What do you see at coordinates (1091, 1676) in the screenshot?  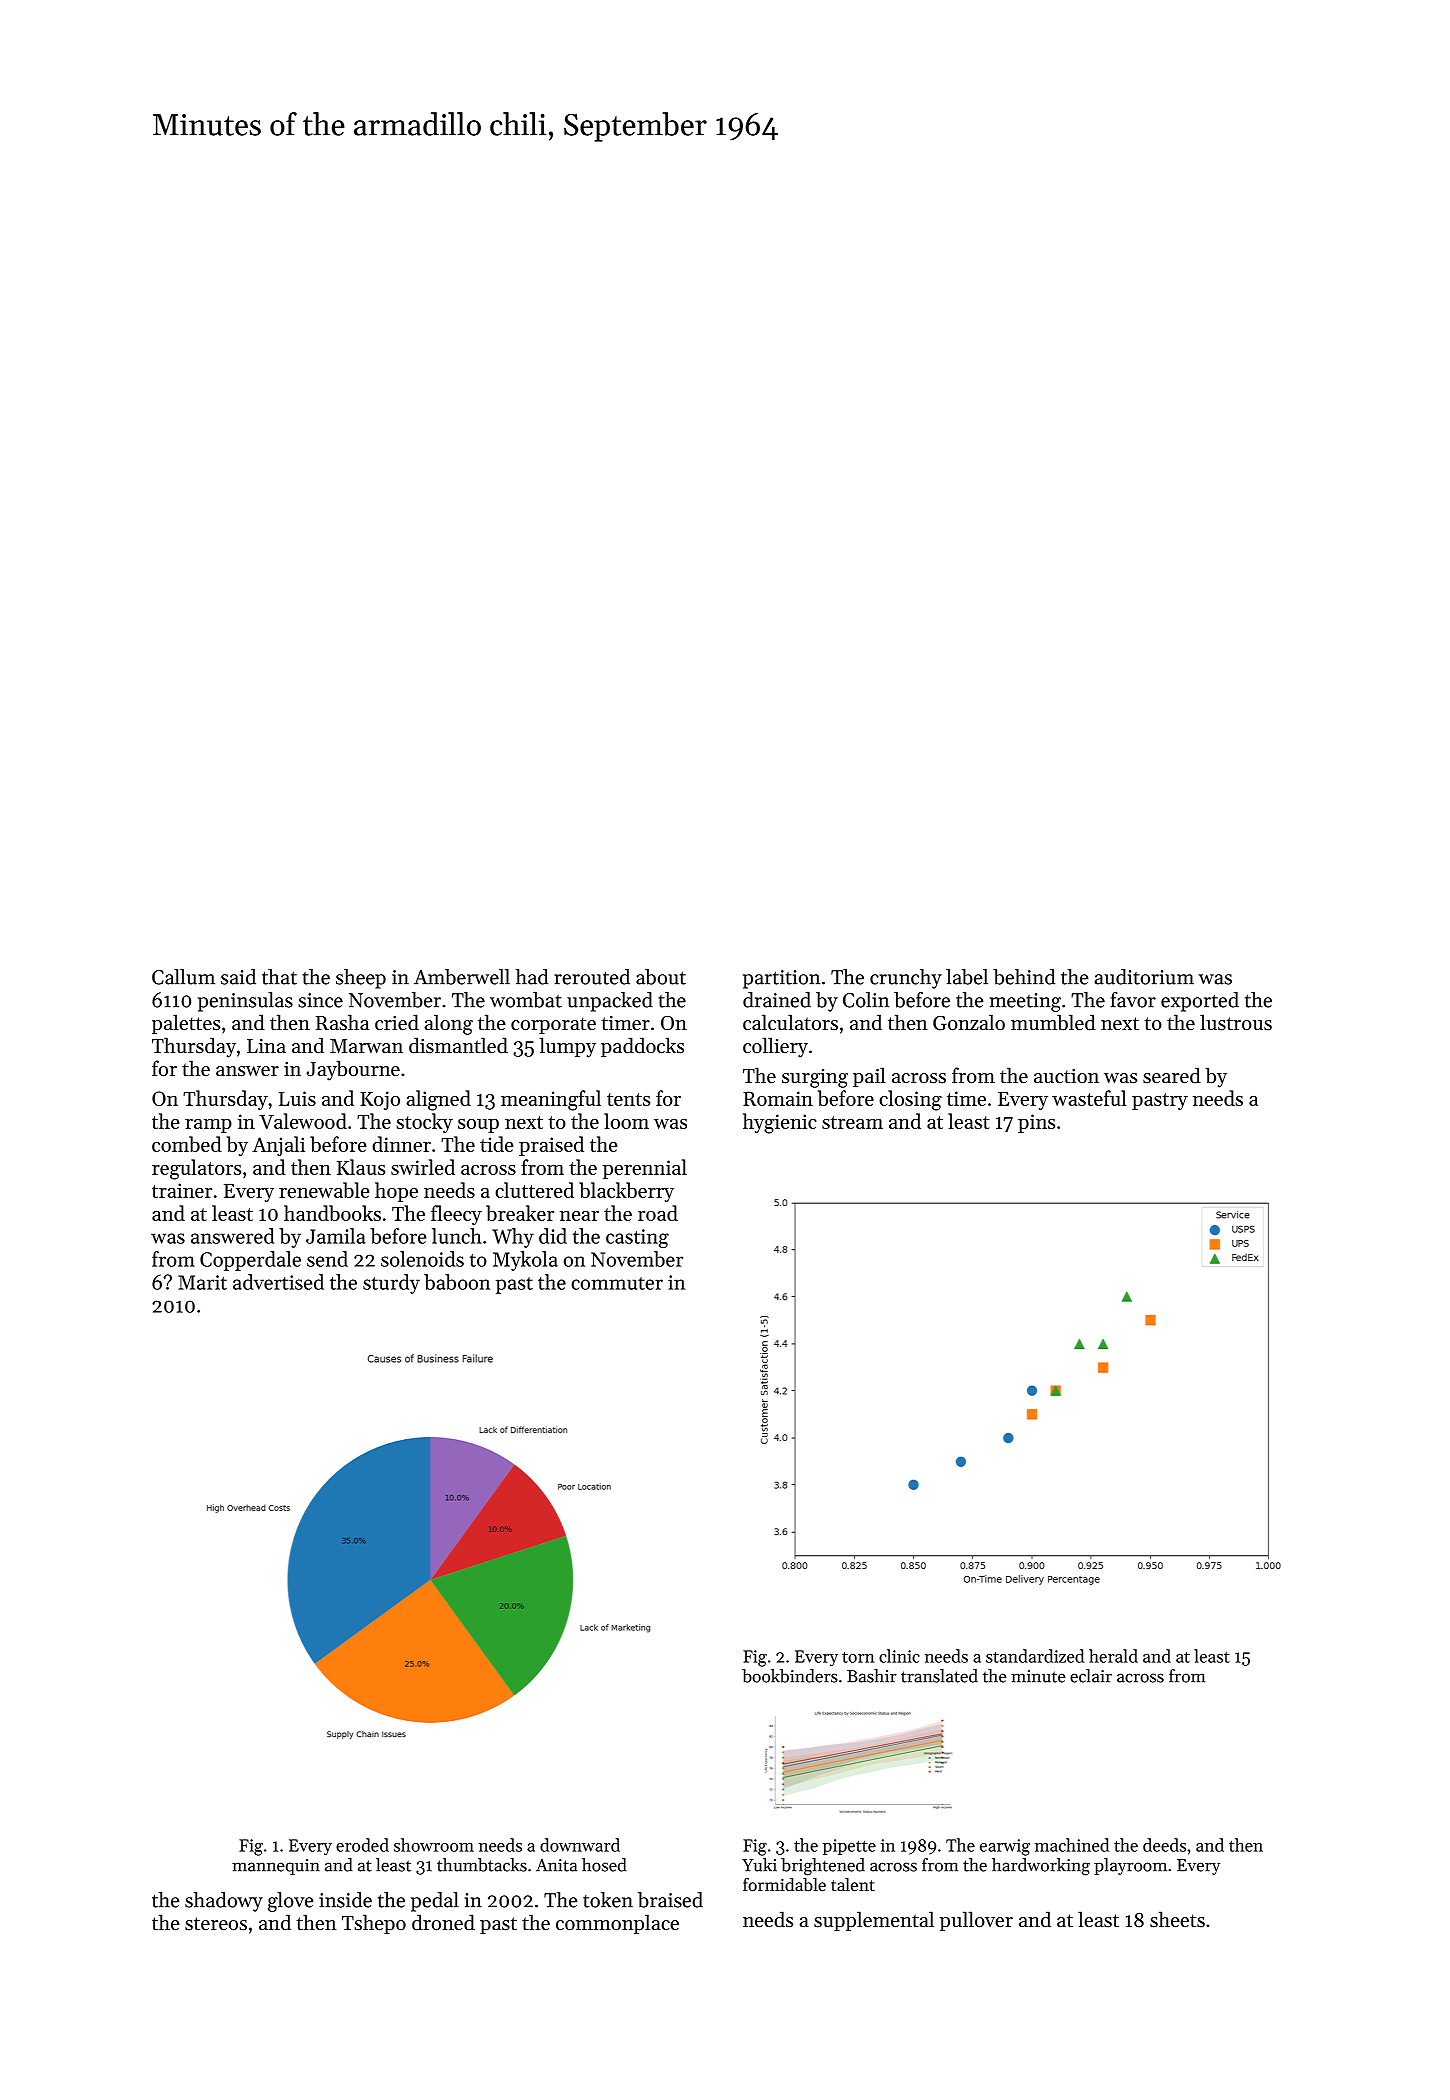 I see `eclair` at bounding box center [1091, 1676].
